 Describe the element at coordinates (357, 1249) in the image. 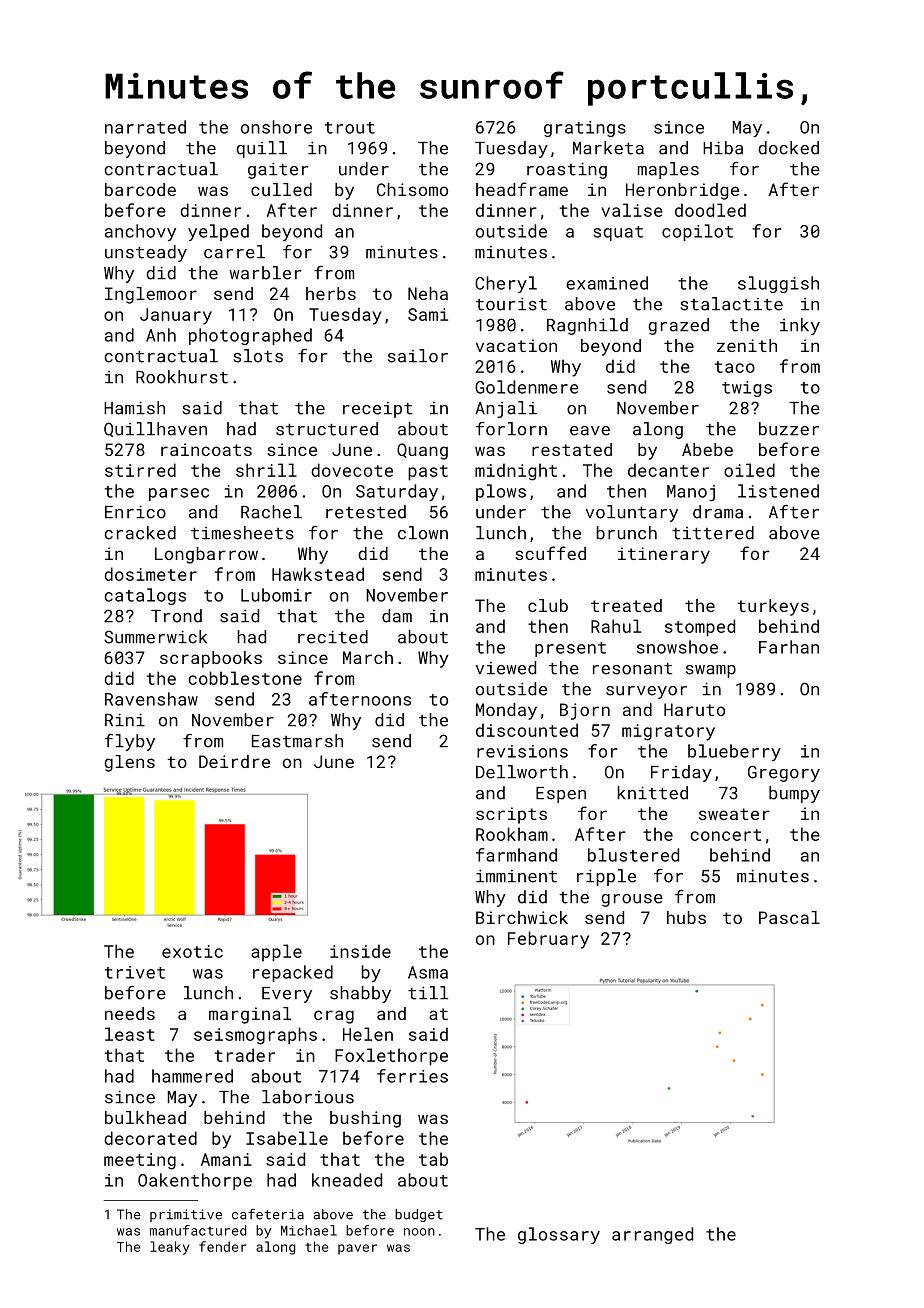

I see `paver` at that location.
